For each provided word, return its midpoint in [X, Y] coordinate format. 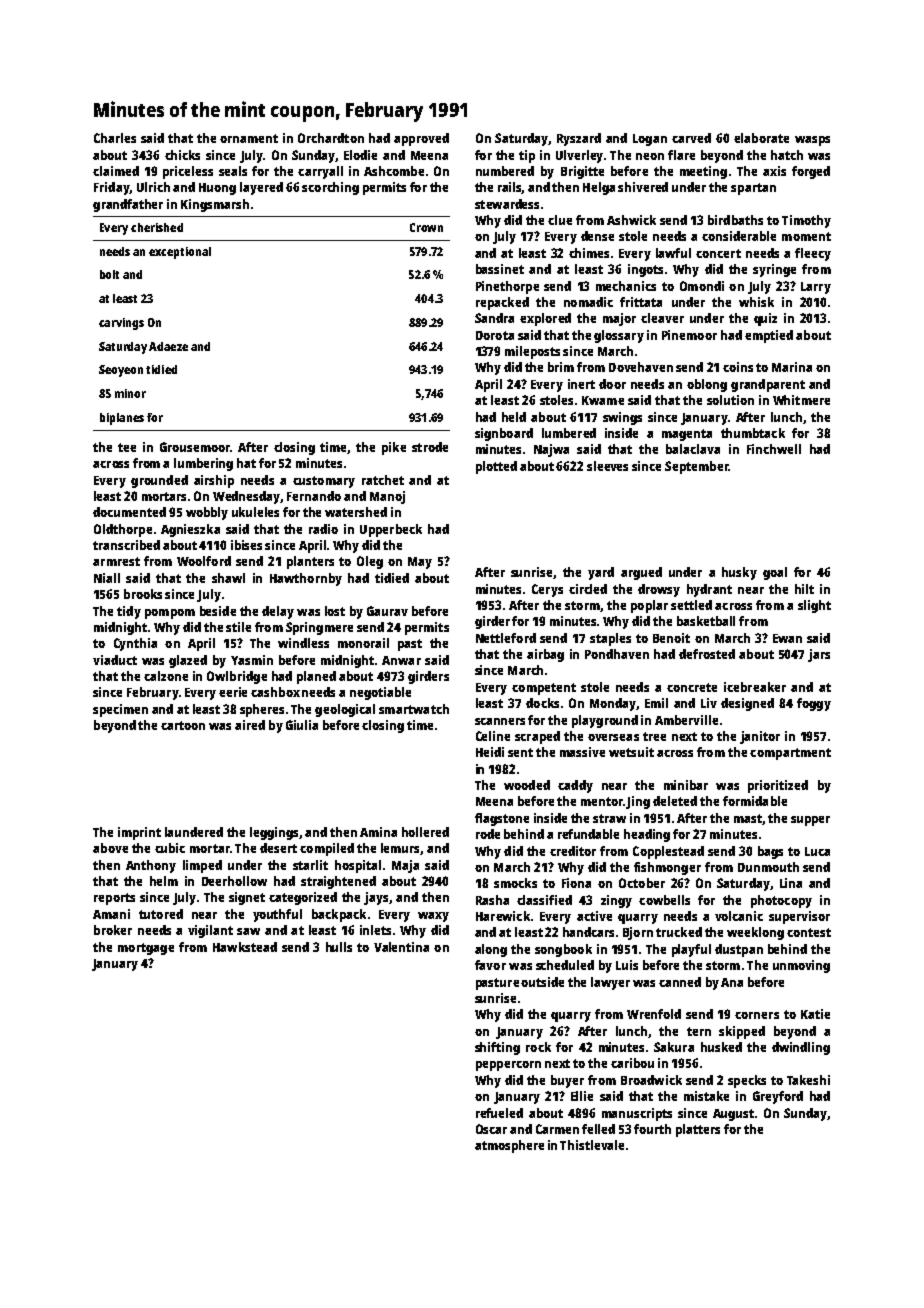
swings [622, 418]
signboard [504, 434]
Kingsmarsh [215, 205]
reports [114, 899]
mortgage [146, 949]
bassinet [500, 269]
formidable [755, 801]
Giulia [302, 725]
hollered [425, 832]
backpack [339, 915]
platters [698, 1130]
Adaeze [168, 346]
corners [757, 1015]
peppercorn [508, 1066]
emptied [769, 336]
